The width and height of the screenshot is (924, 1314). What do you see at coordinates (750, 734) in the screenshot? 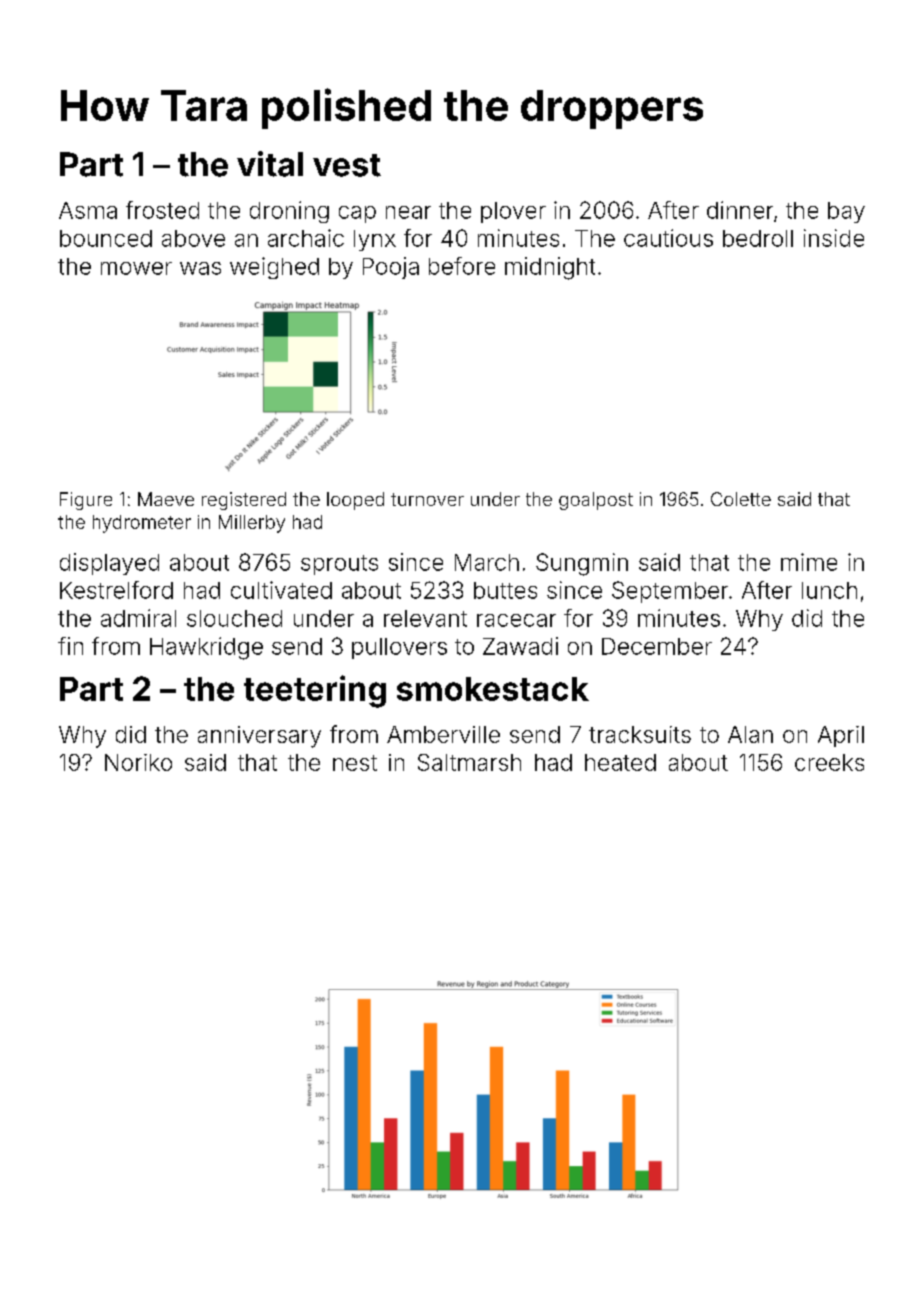
I see `Alan` at bounding box center [750, 734].
